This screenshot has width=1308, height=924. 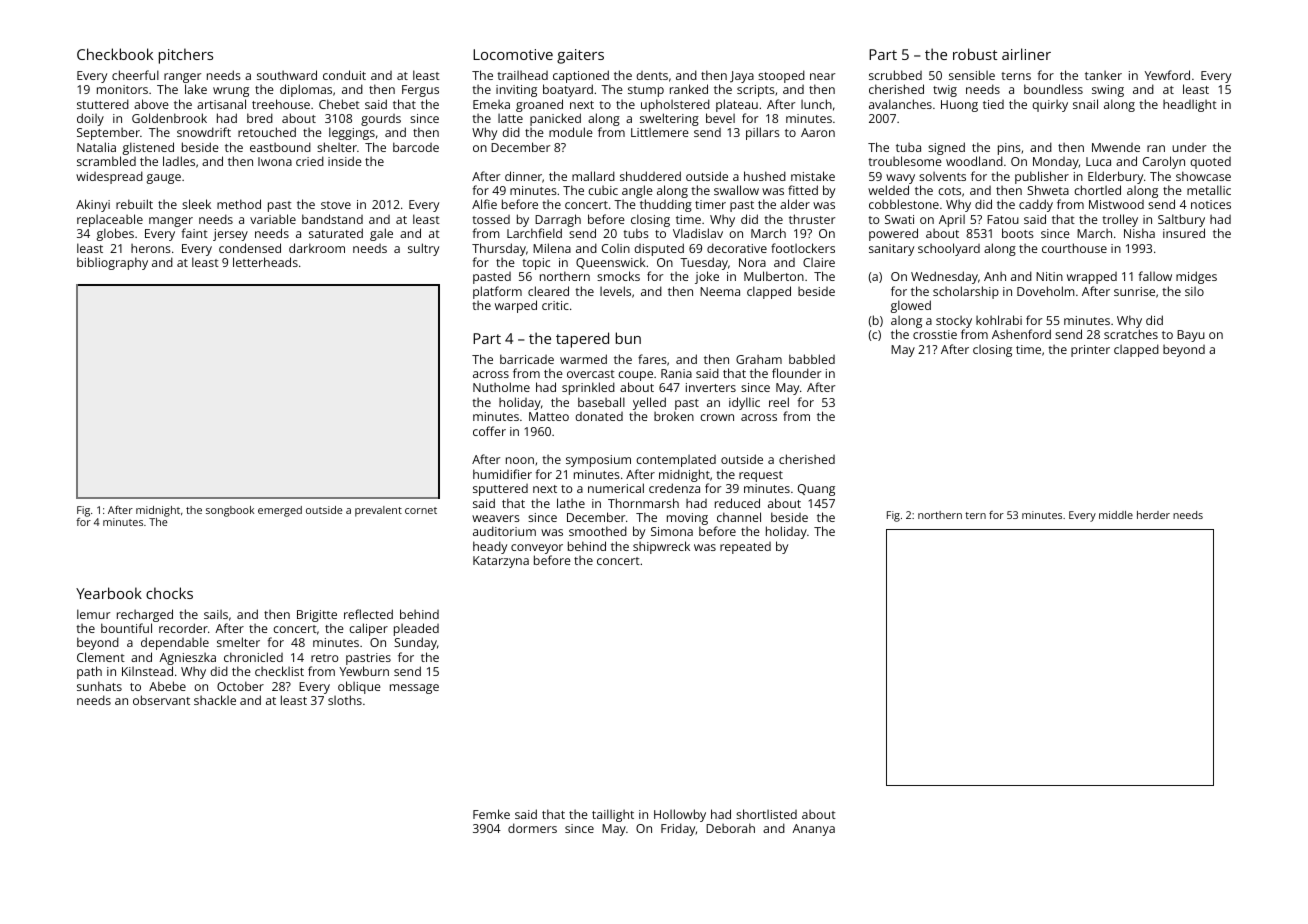 I want to click on boundless, so click(x=1053, y=89).
